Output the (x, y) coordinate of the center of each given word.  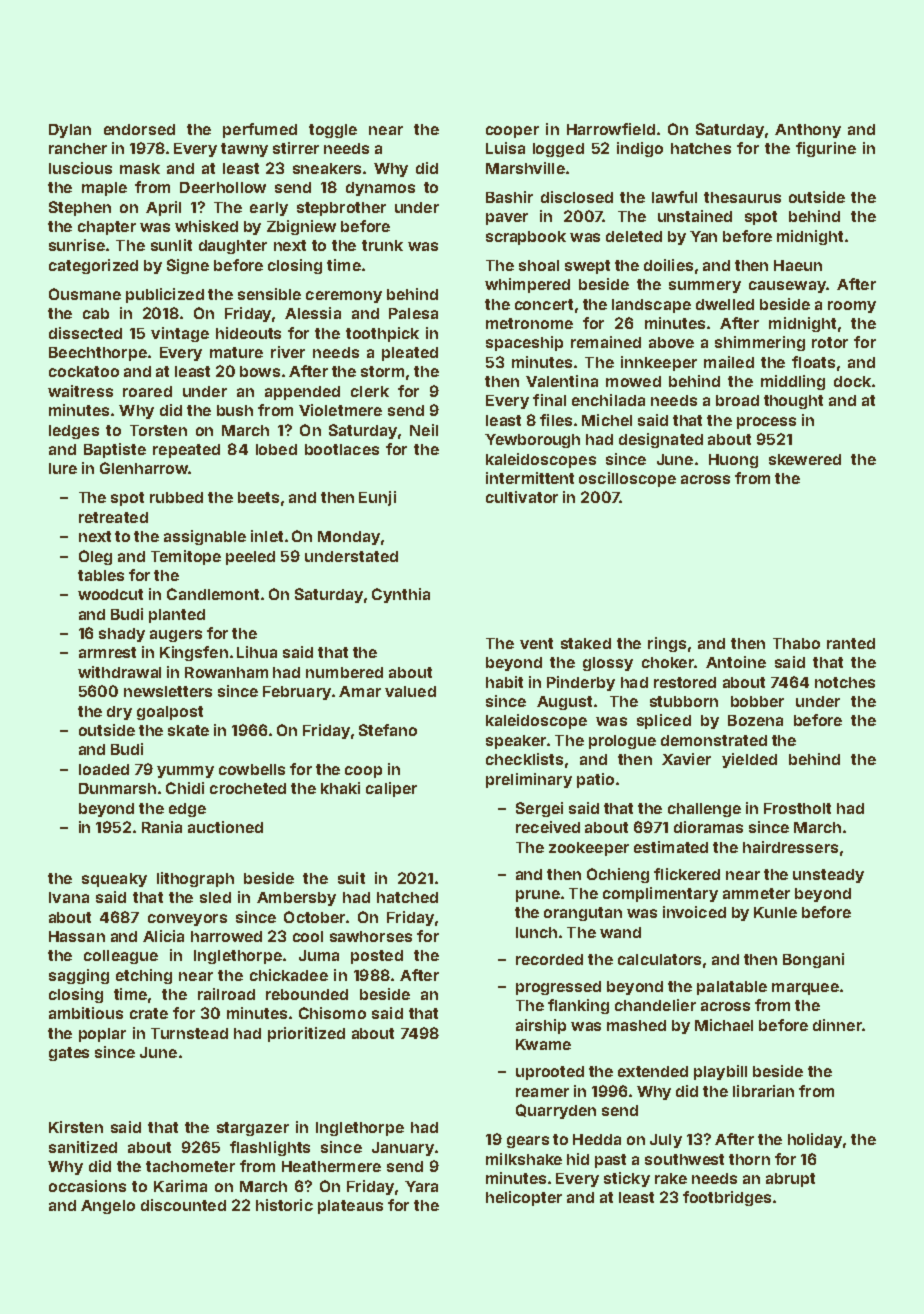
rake (671, 1178)
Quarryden (556, 1111)
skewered (805, 459)
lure (63, 468)
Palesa (413, 313)
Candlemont (213, 594)
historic (284, 1205)
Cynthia (401, 595)
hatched (407, 897)
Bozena (755, 720)
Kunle (775, 912)
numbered (344, 672)
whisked (206, 226)
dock (852, 381)
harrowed (226, 936)
